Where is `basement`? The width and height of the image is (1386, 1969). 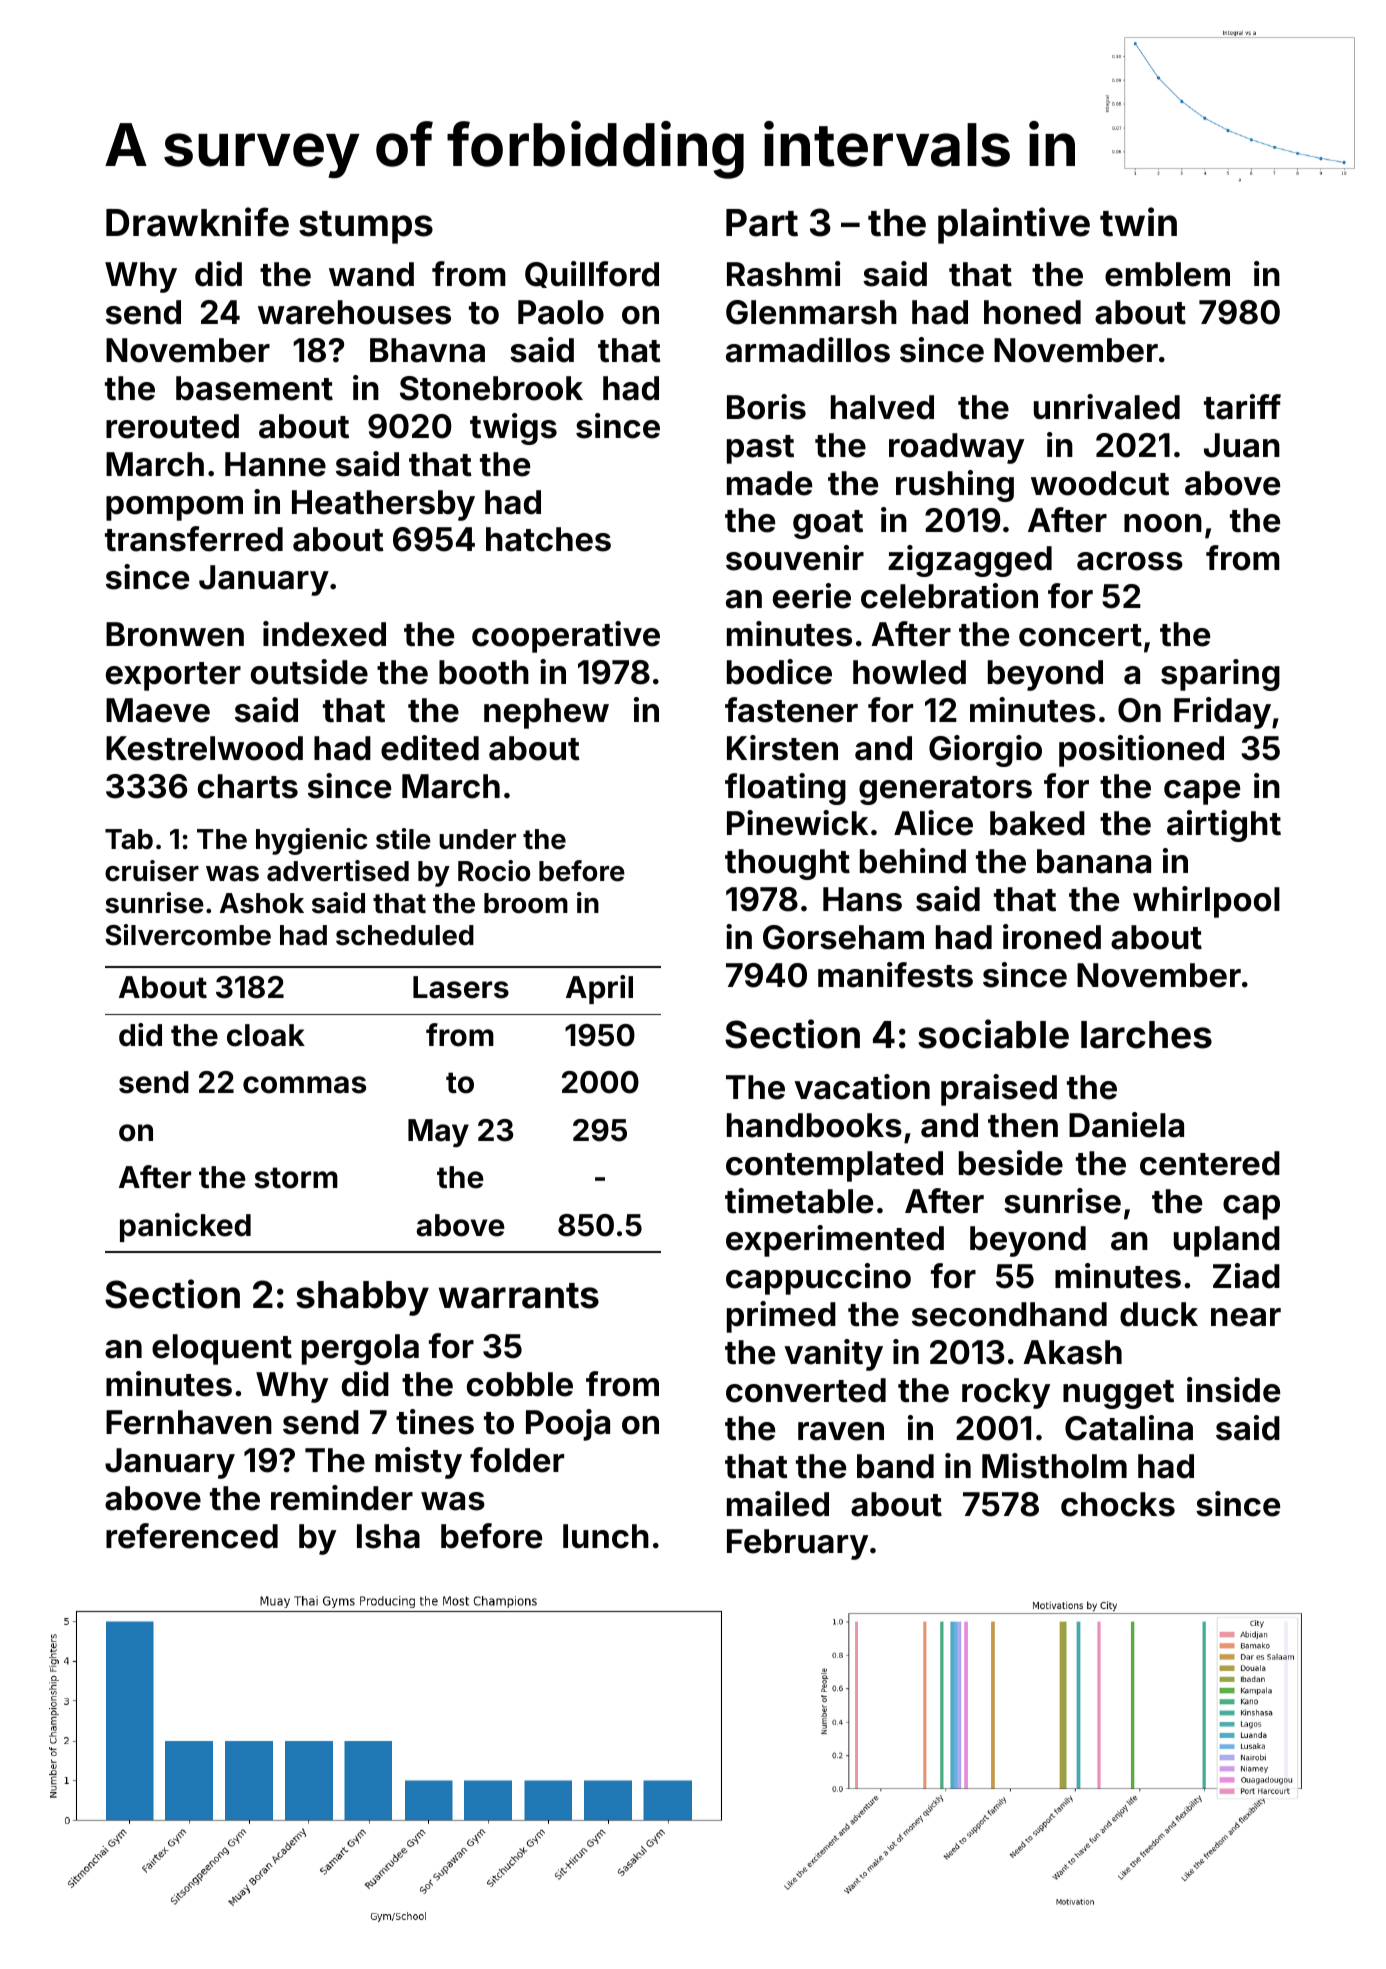 basement is located at coordinates (254, 388).
